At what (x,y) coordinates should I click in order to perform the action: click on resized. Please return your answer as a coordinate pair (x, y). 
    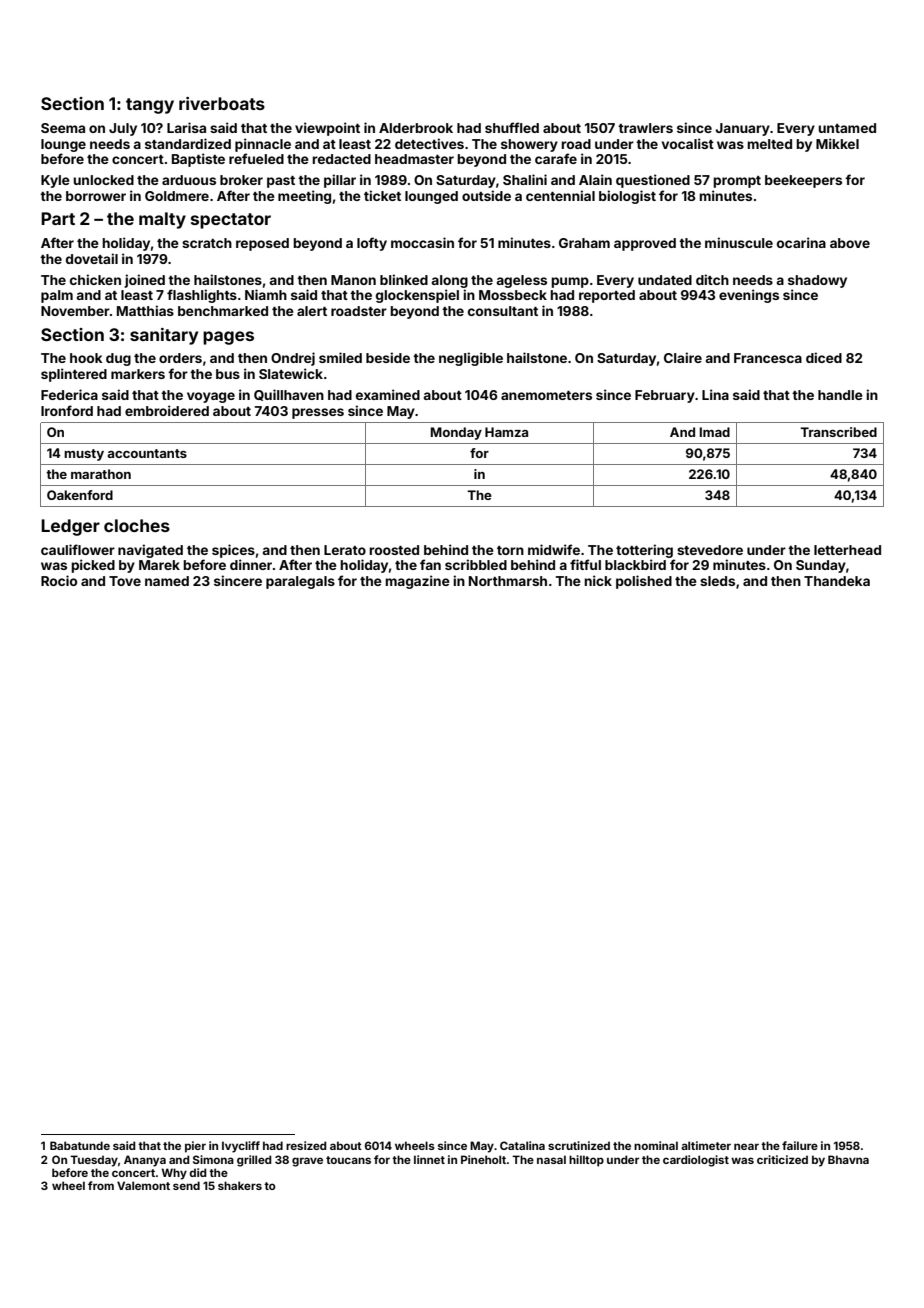
    Looking at the image, I should click on (306, 1145).
